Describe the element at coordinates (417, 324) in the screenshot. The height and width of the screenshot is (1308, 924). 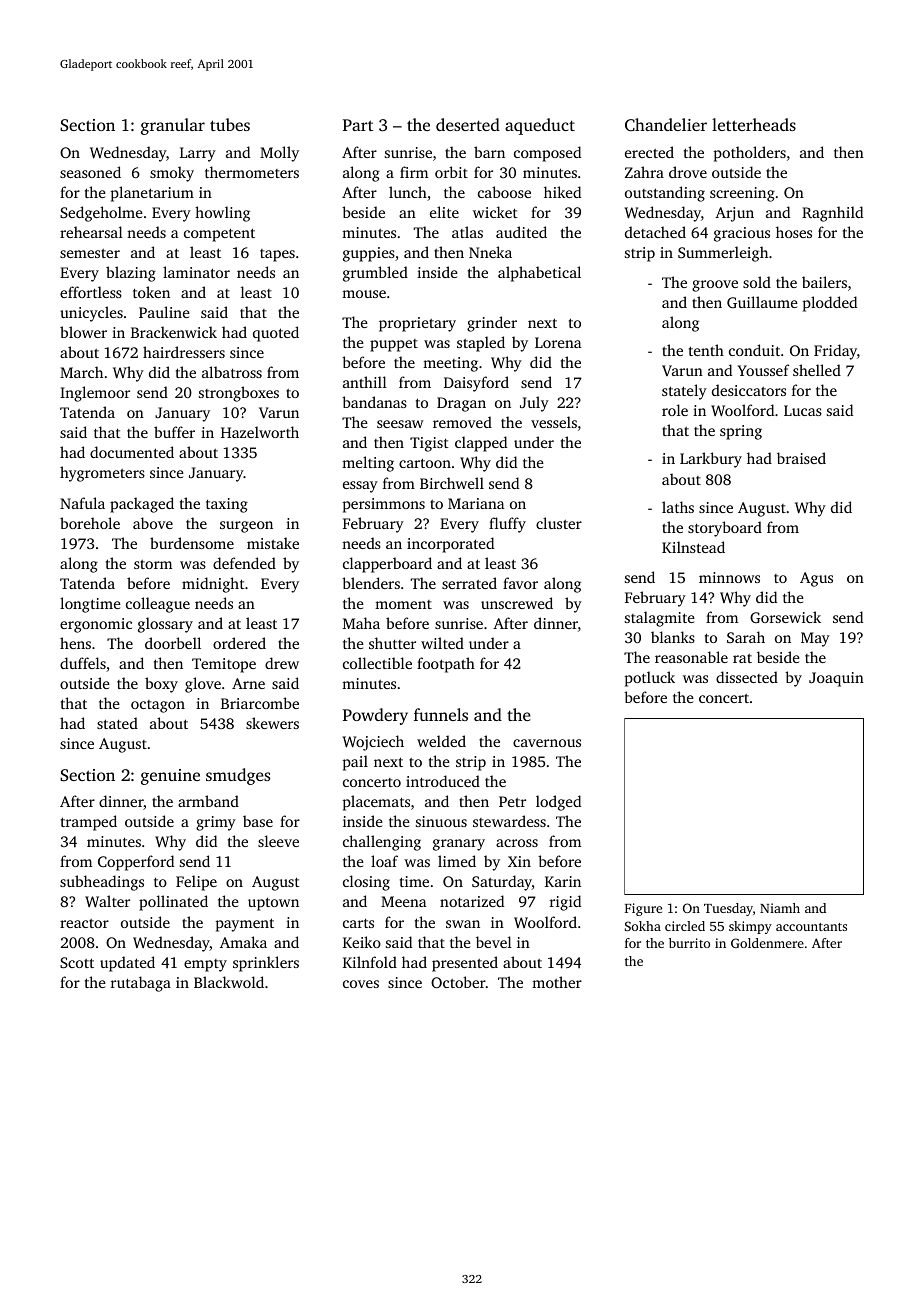
I see `proprietary` at that location.
